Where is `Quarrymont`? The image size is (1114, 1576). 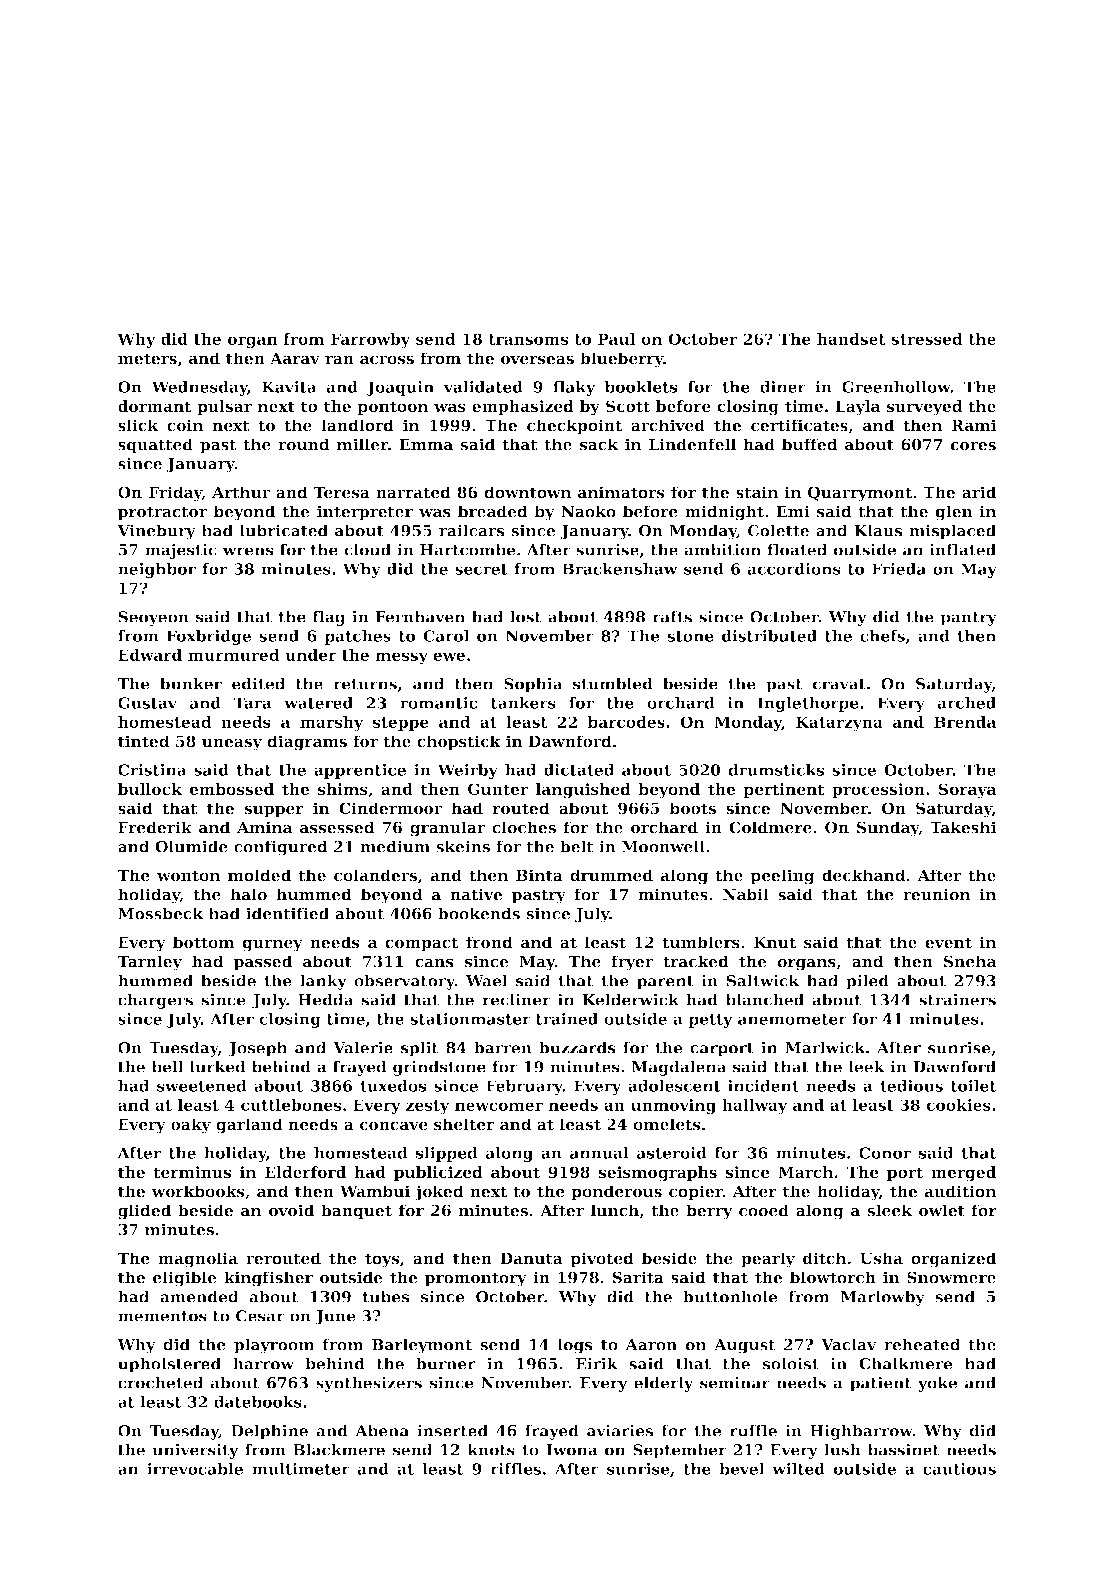 Quarrymont is located at coordinates (860, 494).
